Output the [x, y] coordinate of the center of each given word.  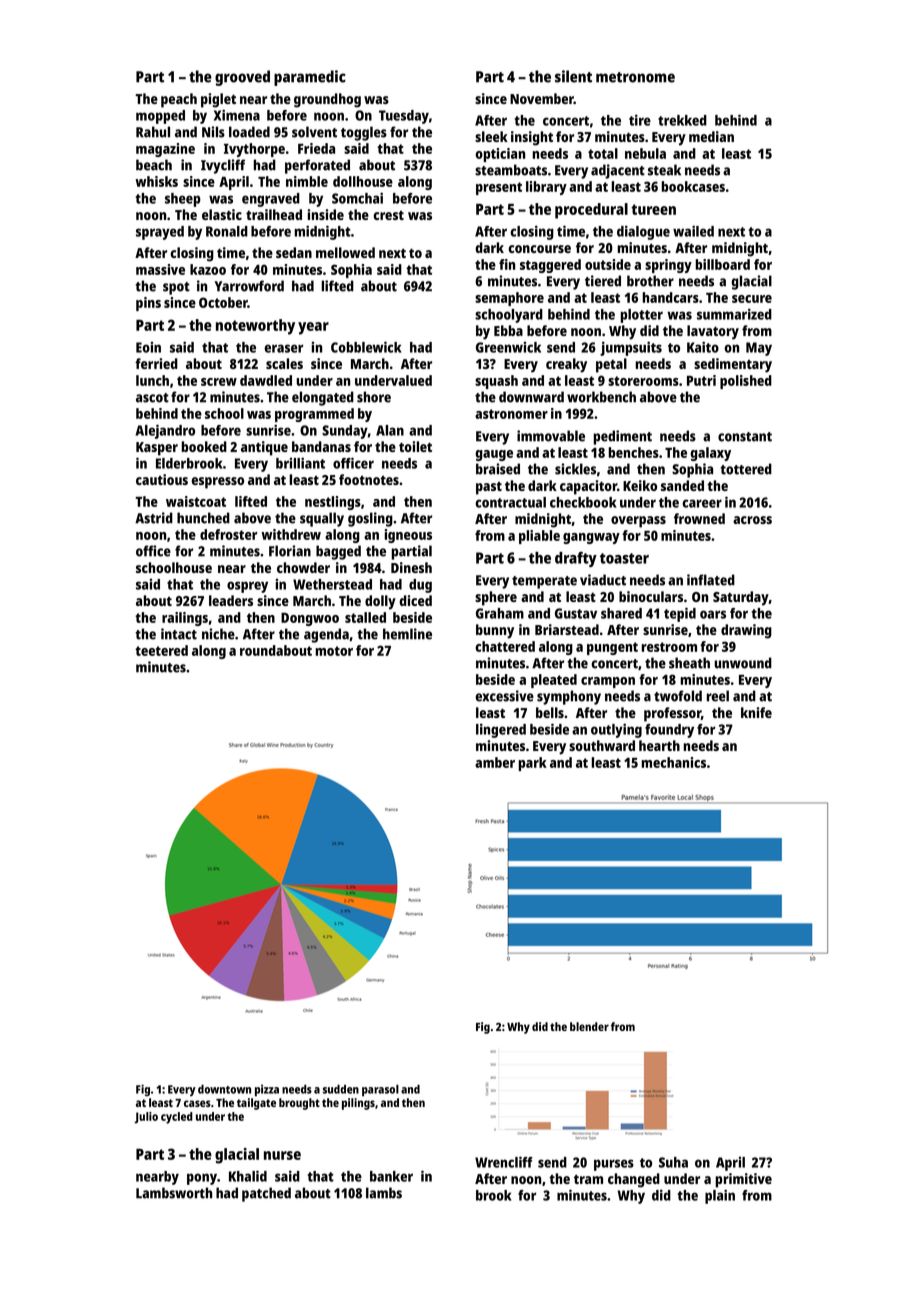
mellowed [345, 252]
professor [672, 714]
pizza [267, 1090]
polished [746, 382]
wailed [693, 231]
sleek [491, 136]
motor [334, 651]
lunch [152, 380]
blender [589, 1026]
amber [495, 762]
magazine [165, 150]
